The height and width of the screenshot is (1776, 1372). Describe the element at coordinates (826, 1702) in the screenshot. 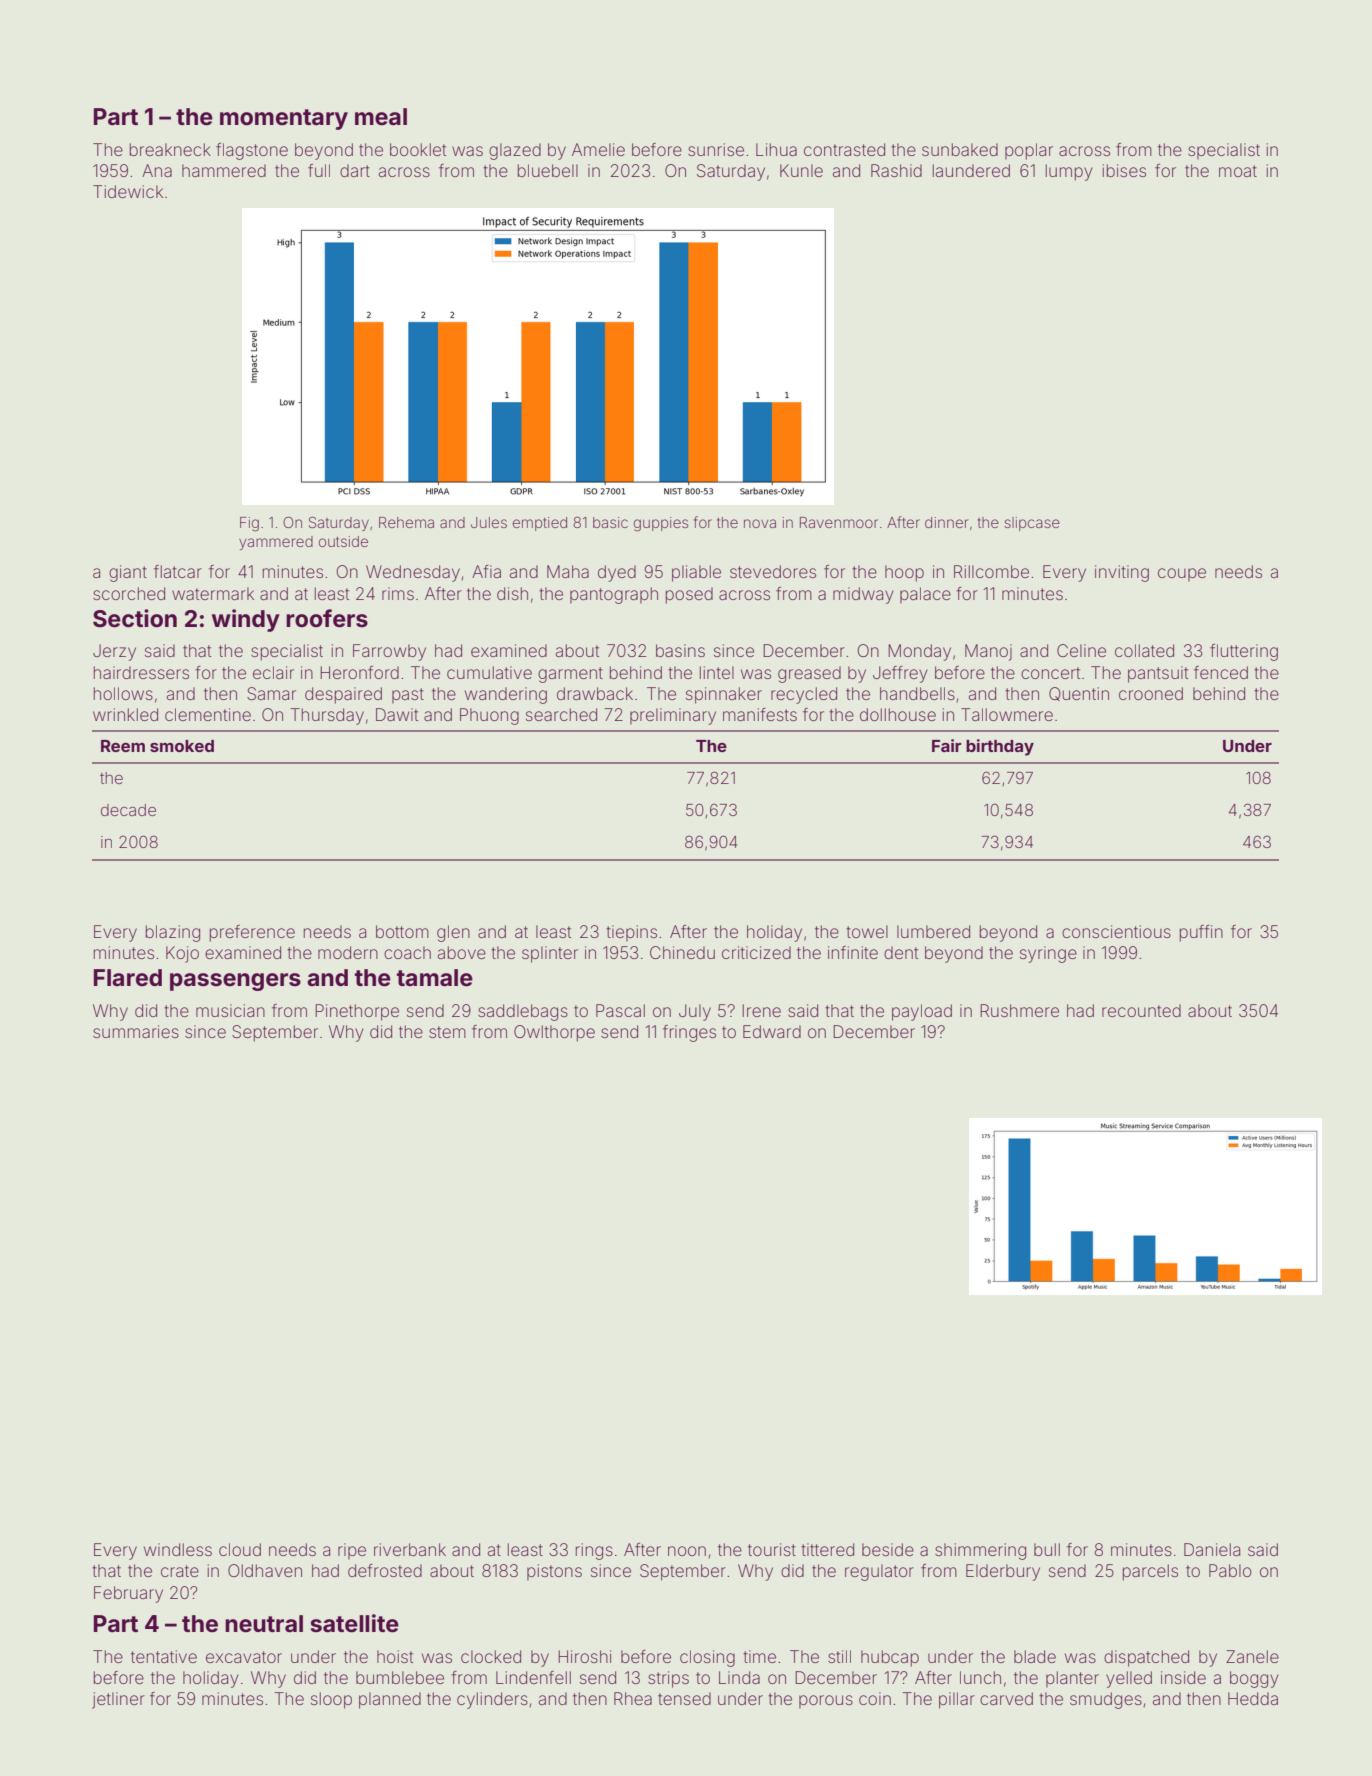

I see `porous` at that location.
